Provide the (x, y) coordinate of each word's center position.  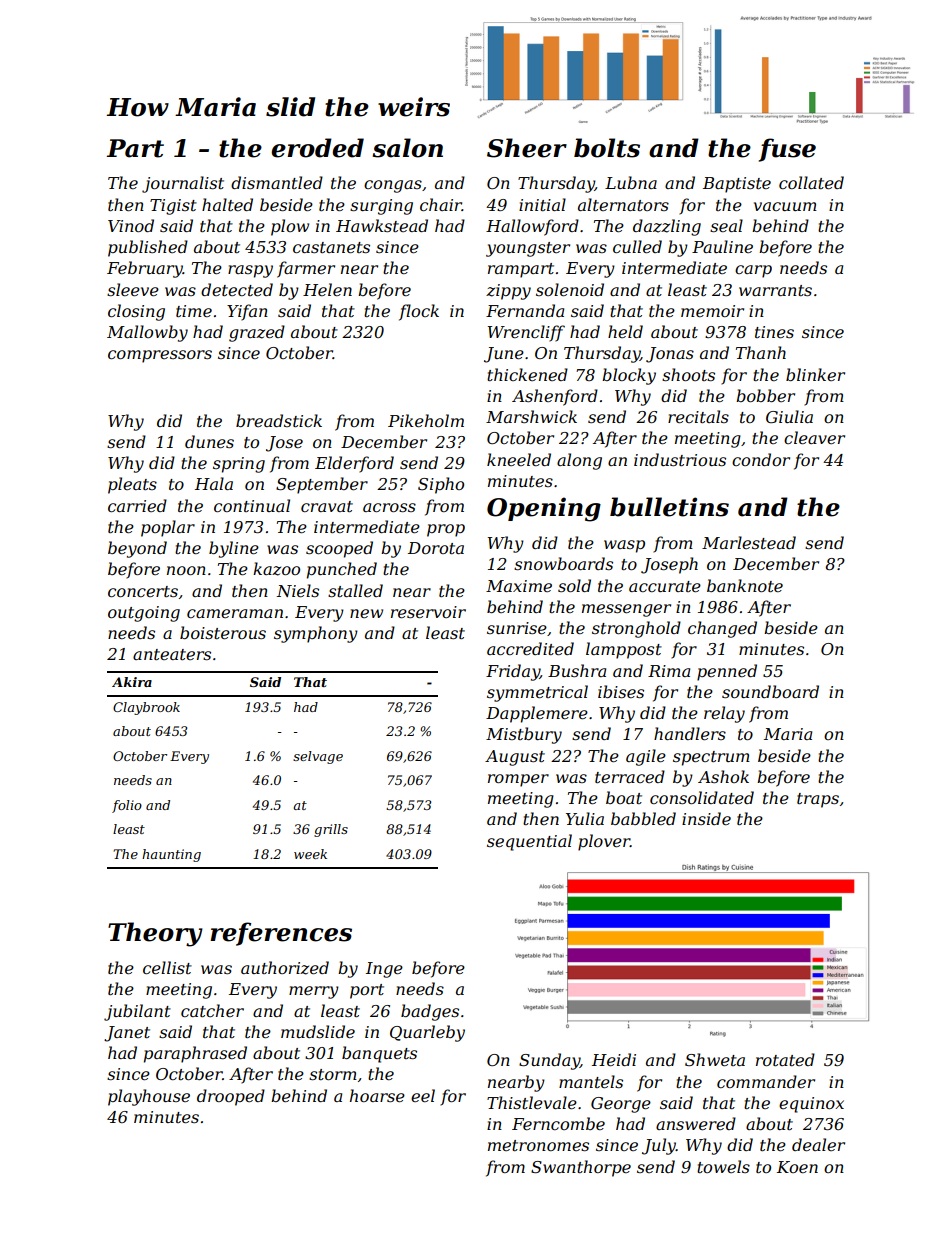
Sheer (527, 148)
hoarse (377, 1095)
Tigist (173, 207)
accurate (665, 586)
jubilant (137, 1012)
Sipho (441, 485)
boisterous (223, 632)
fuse (787, 150)
